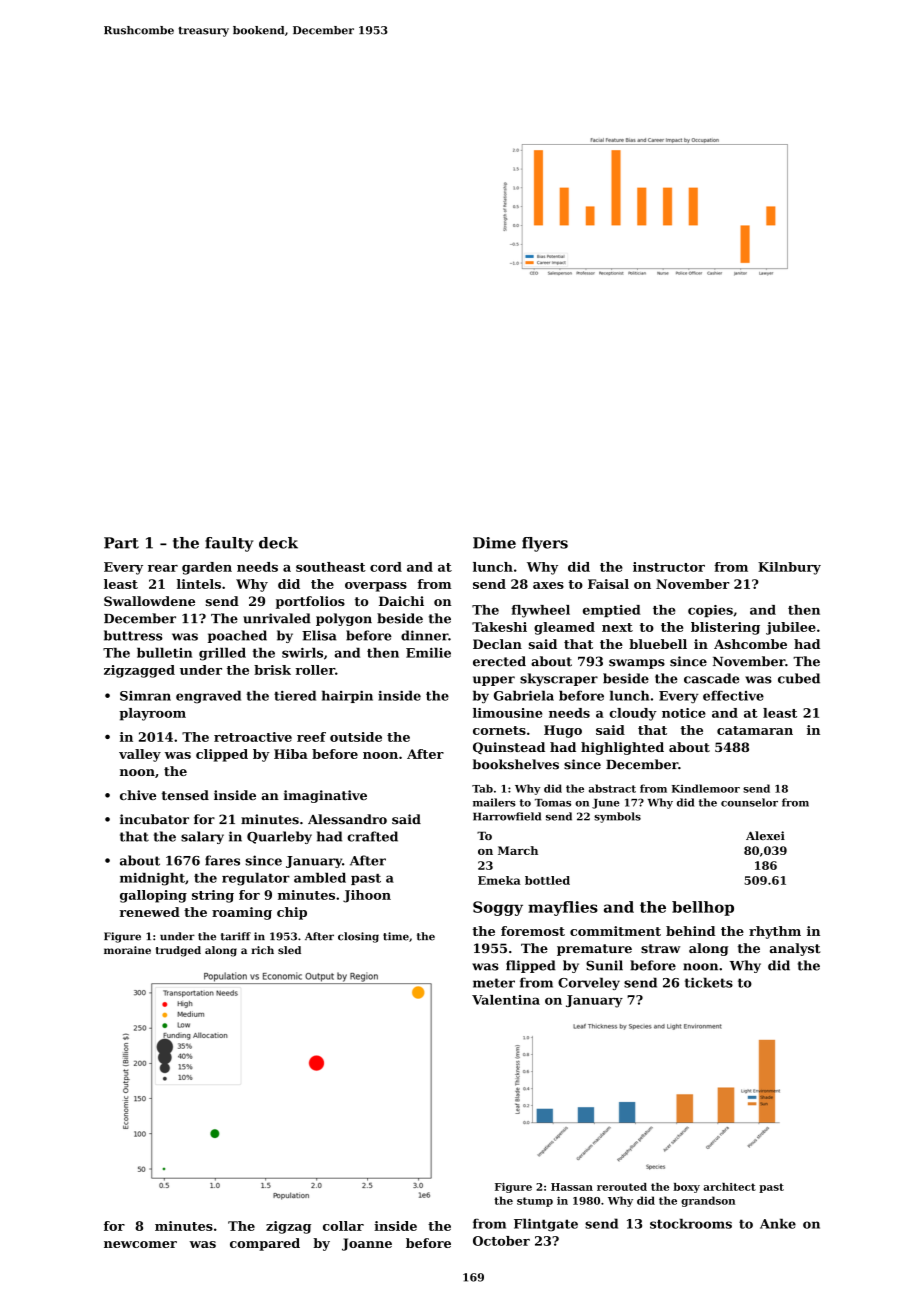 The image size is (924, 1308). Describe the element at coordinates (265, 1244) in the image. I see `compared` at that location.
